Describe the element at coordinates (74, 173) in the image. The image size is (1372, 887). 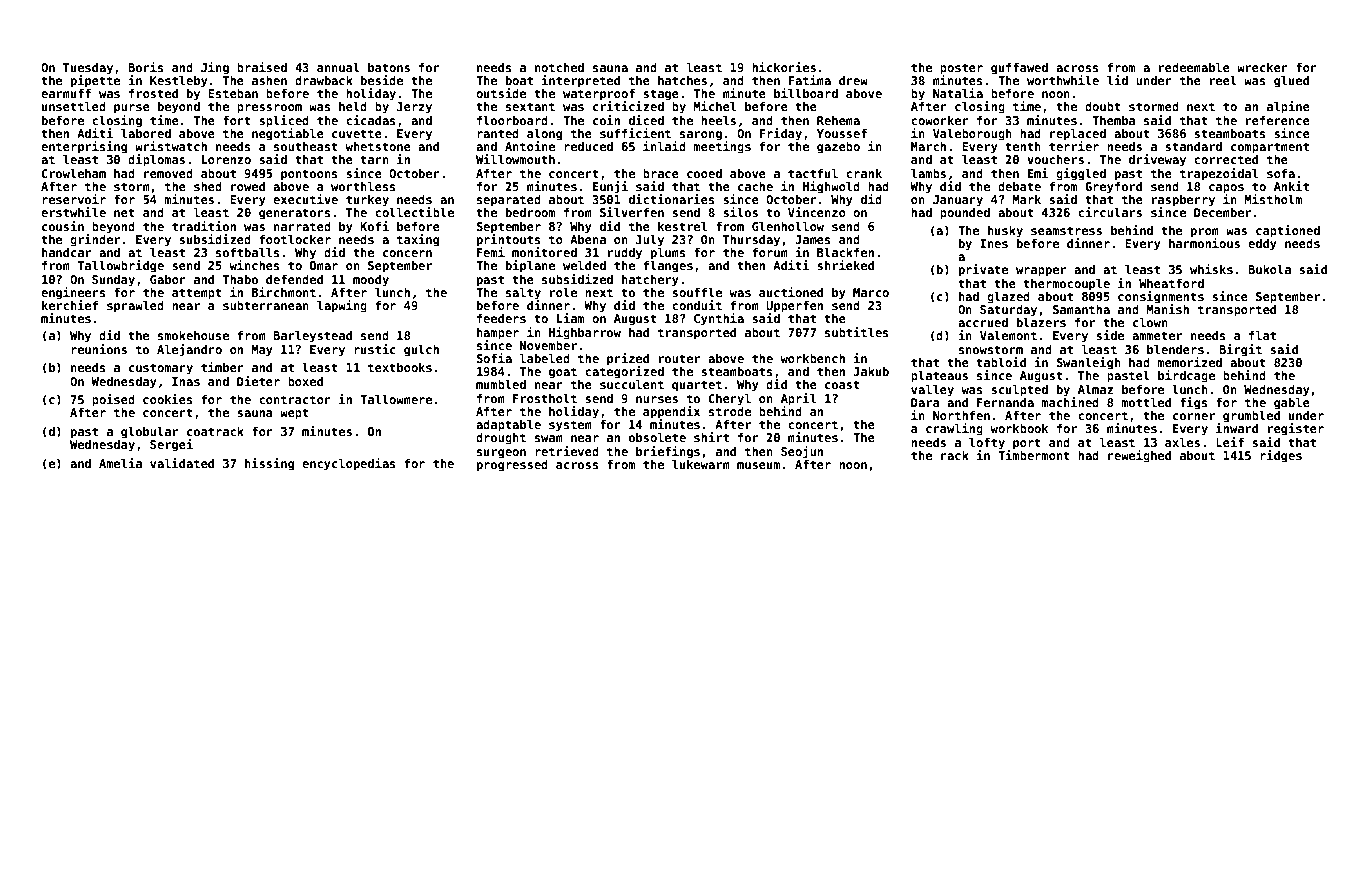
I see `Crowleham` at that location.
